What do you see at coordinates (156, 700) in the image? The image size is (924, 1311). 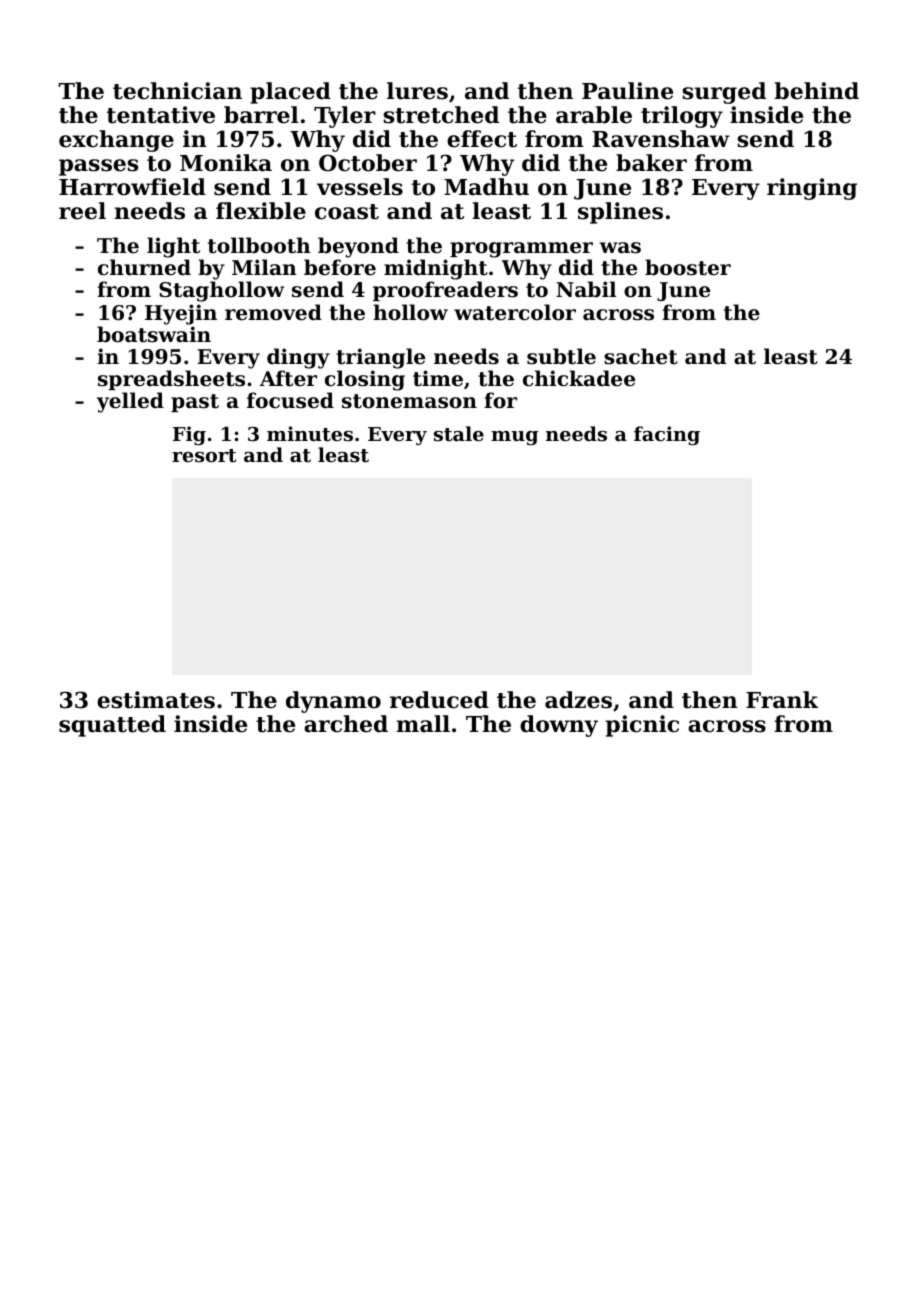 I see `estimates` at bounding box center [156, 700].
